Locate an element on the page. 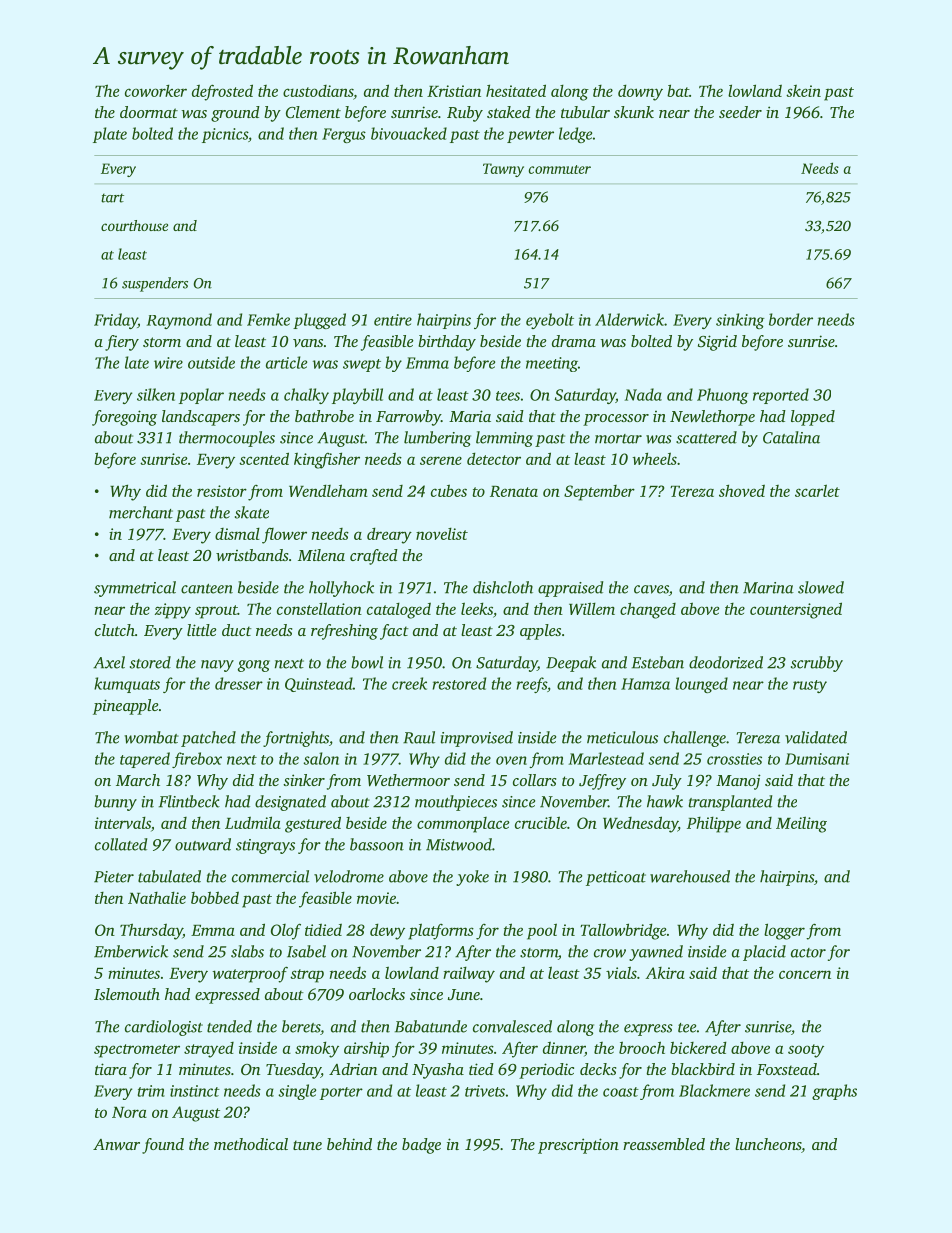 This page has width=952, height=1233. railway is located at coordinates (469, 975).
